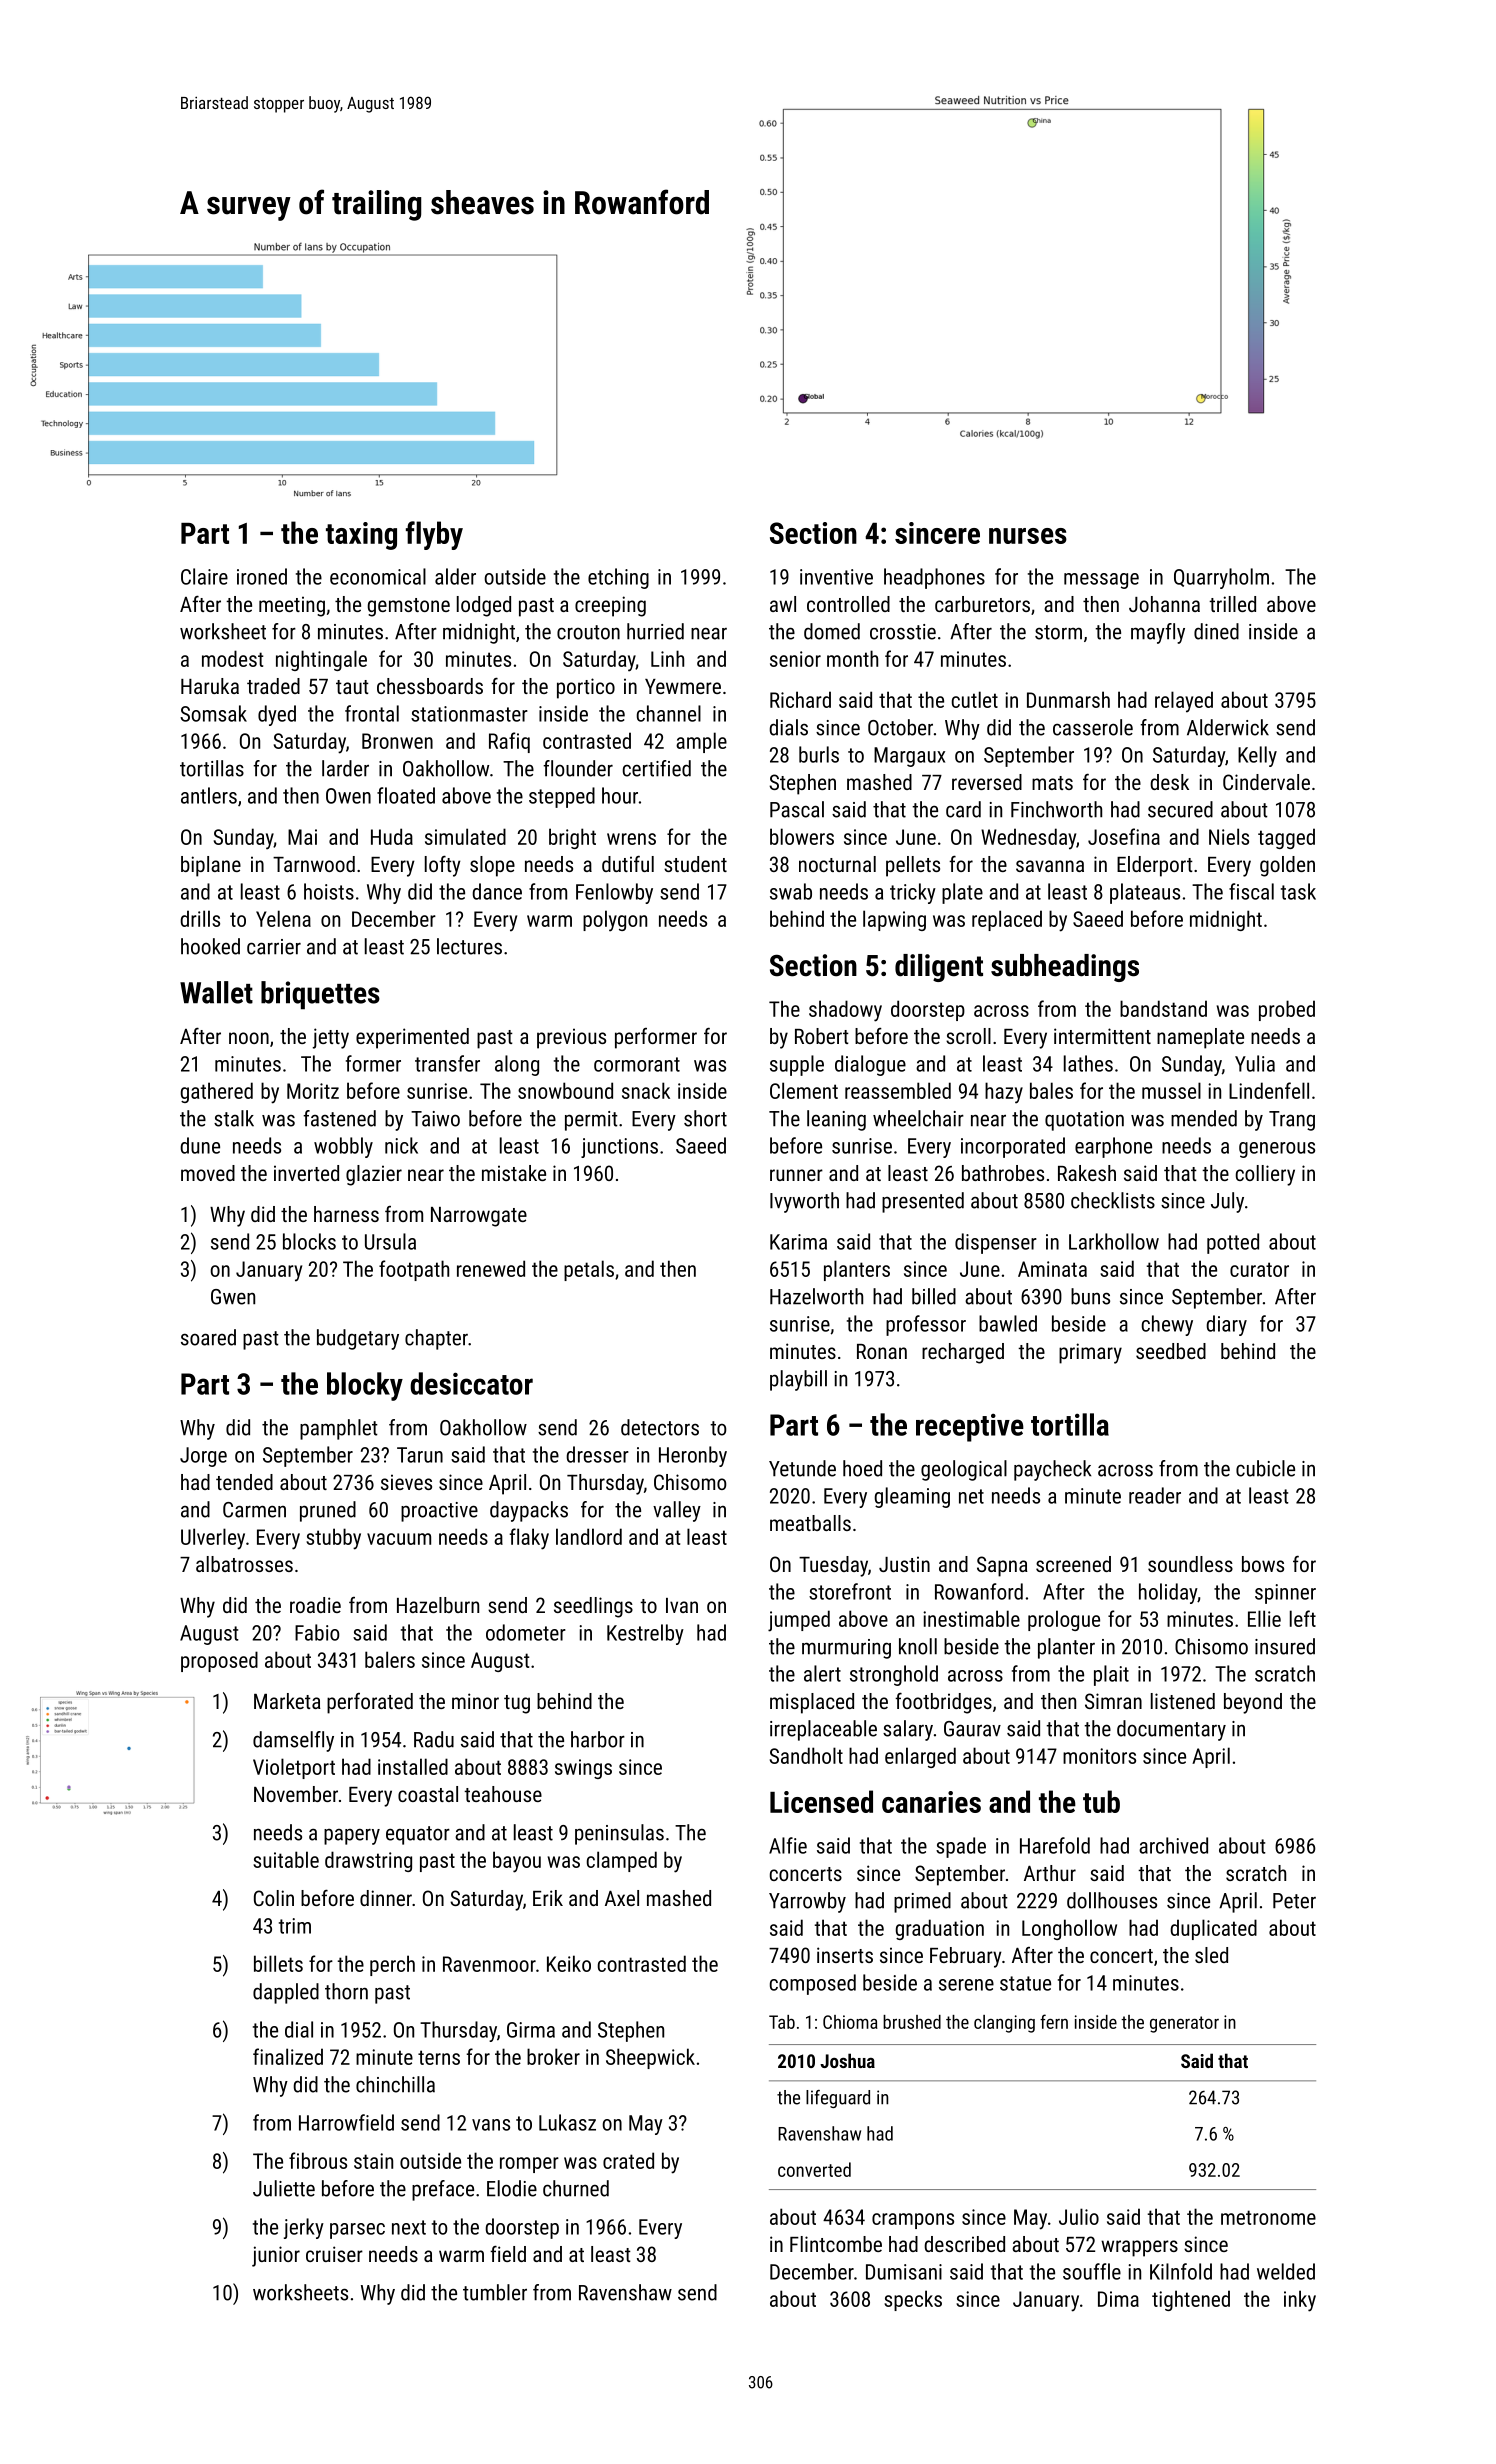 This screenshot has height=2464, width=1496. I want to click on nurses, so click(1028, 536).
